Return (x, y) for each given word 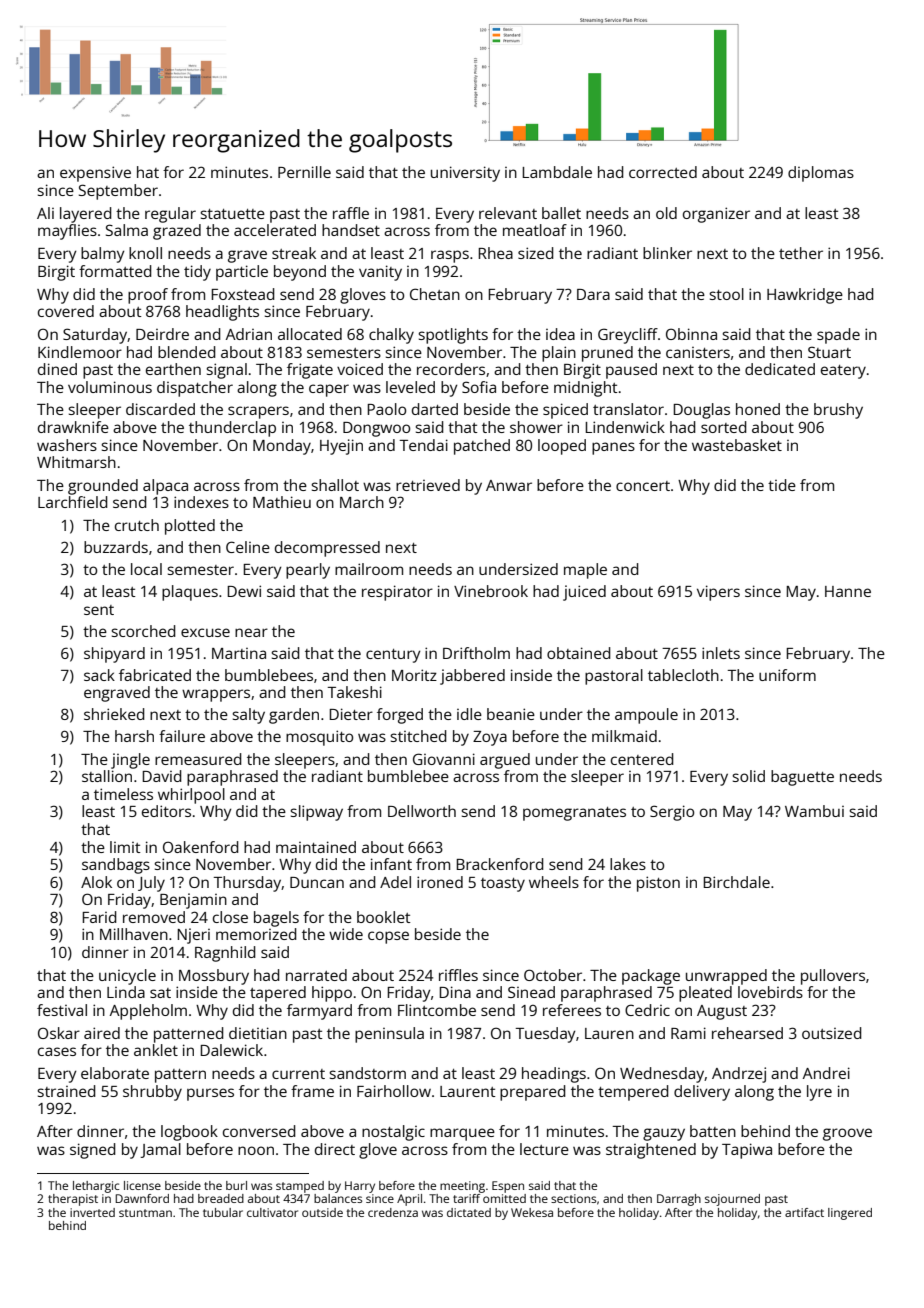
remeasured (198, 759)
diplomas (821, 174)
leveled (410, 387)
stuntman (145, 1213)
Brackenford (500, 864)
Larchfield (73, 502)
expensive (95, 174)
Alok (96, 882)
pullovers (833, 977)
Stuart (829, 352)
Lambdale (557, 172)
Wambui (814, 811)
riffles (458, 975)
